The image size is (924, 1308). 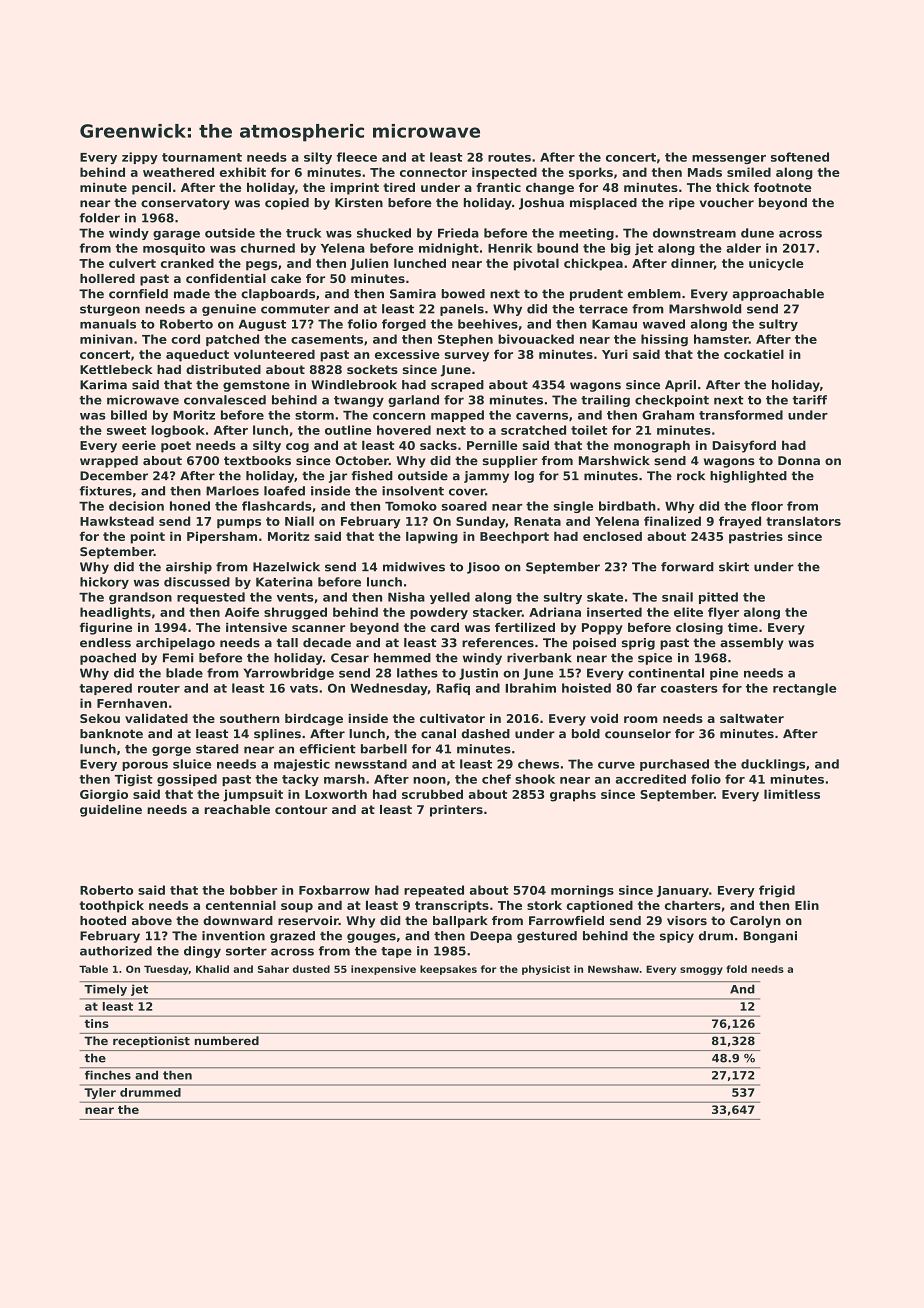 What do you see at coordinates (448, 970) in the document?
I see `keepsakes` at bounding box center [448, 970].
